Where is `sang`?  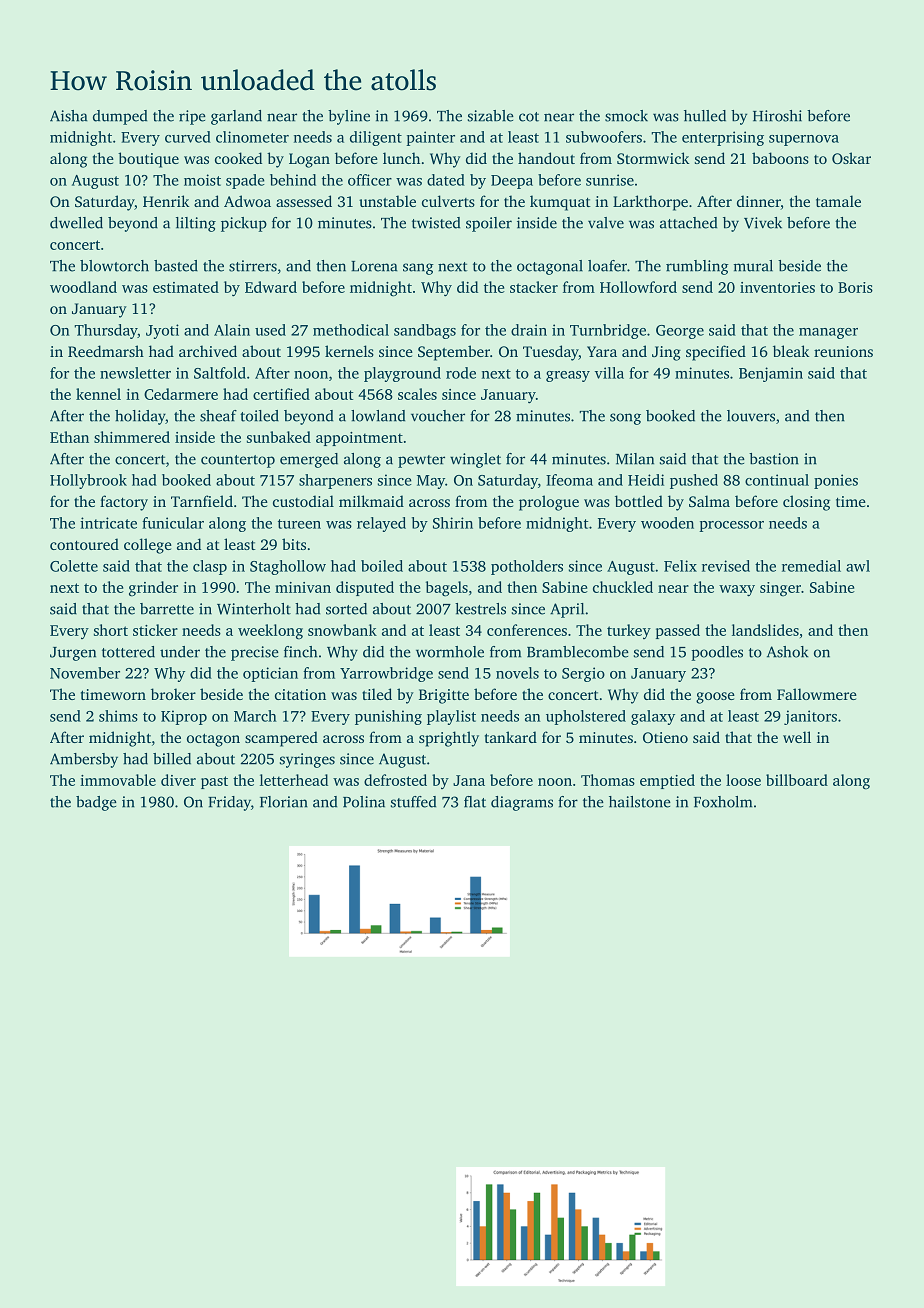
sang is located at coordinates (418, 269).
